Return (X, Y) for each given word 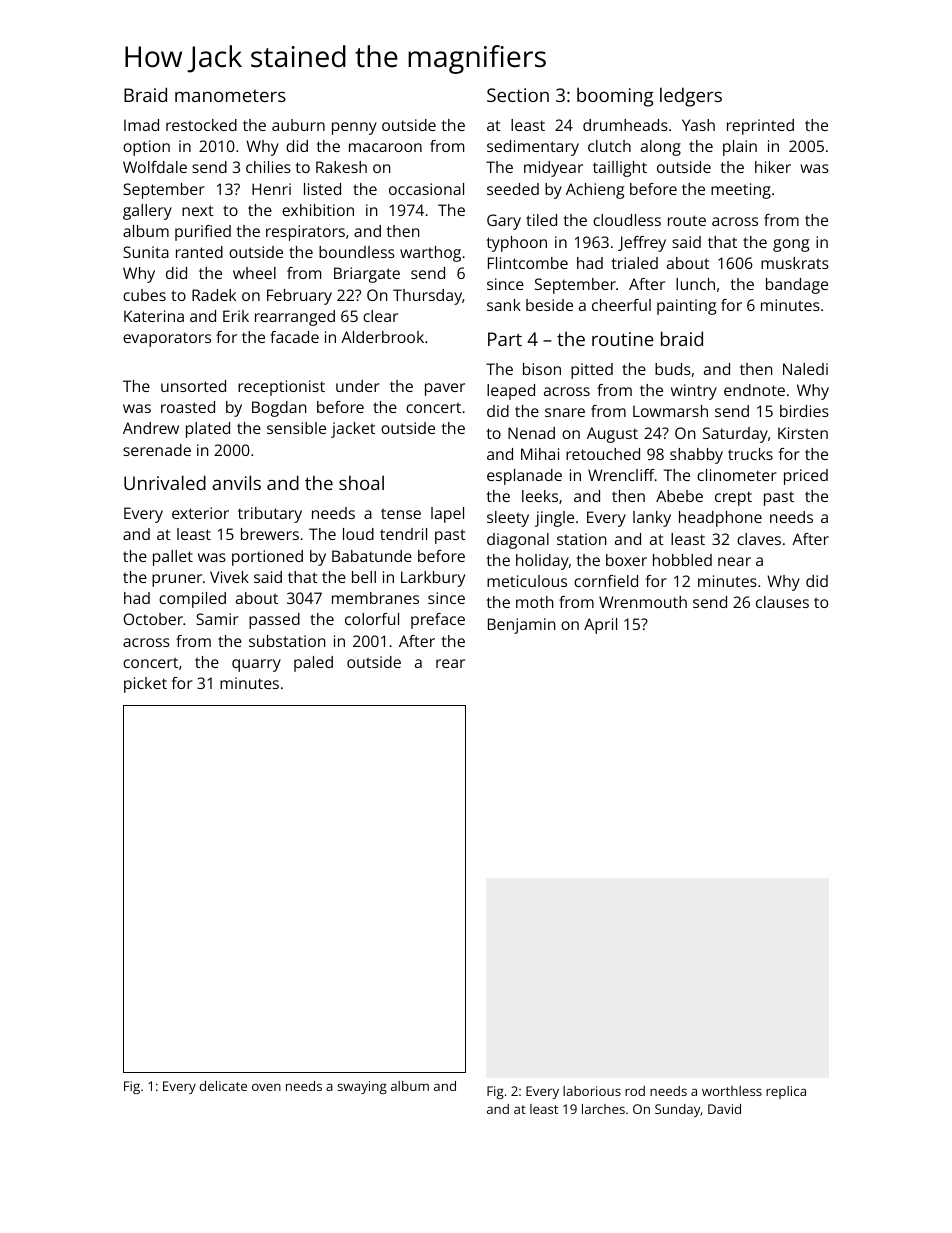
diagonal (518, 541)
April (600, 626)
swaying (362, 1087)
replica (786, 1092)
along (661, 148)
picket (145, 685)
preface (438, 621)
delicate (223, 1086)
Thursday (427, 297)
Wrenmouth (643, 602)
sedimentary (533, 148)
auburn (298, 125)
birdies (804, 411)
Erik (236, 316)
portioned (267, 558)
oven (266, 1087)
